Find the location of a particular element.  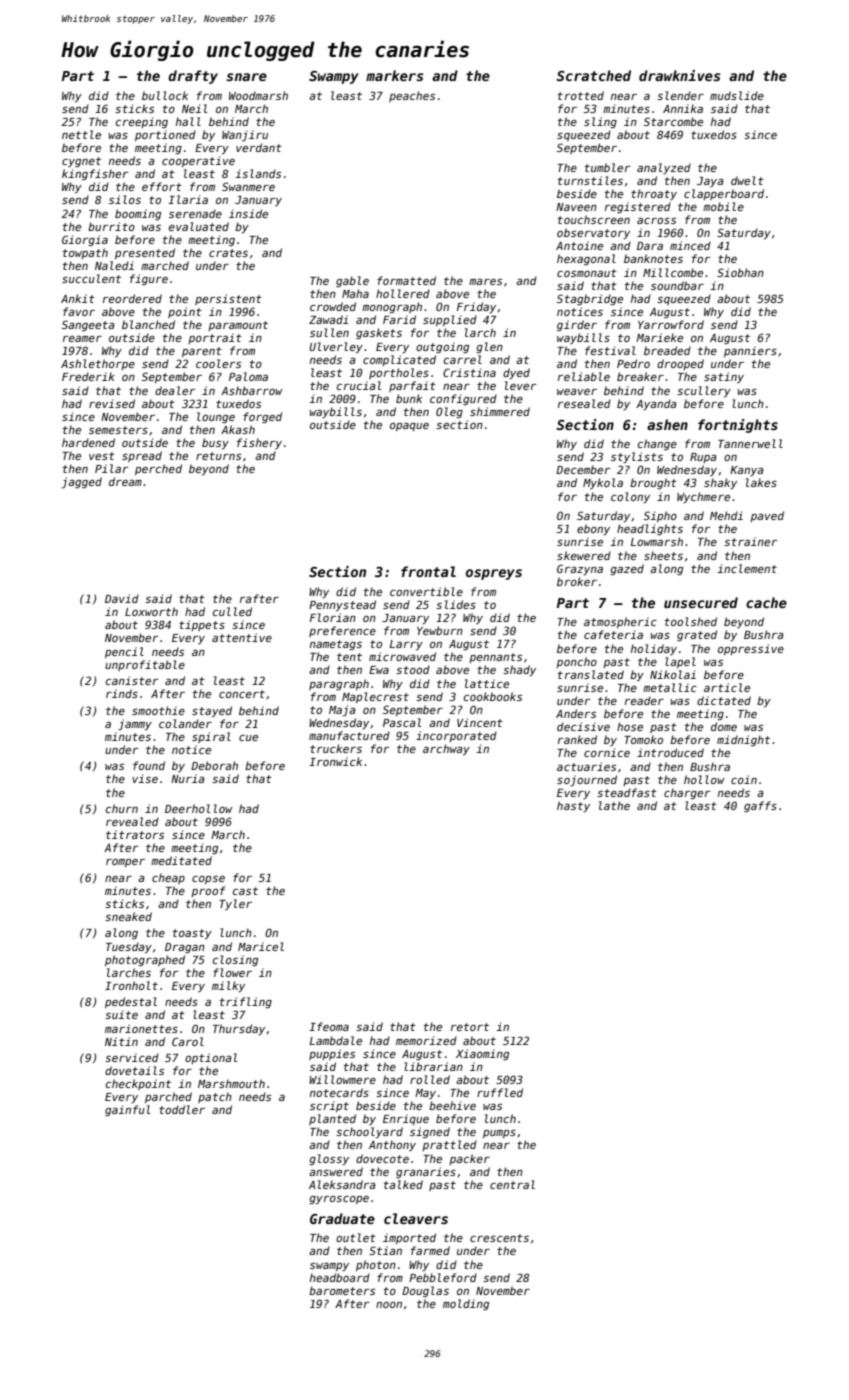

drawknives is located at coordinates (679, 75).
